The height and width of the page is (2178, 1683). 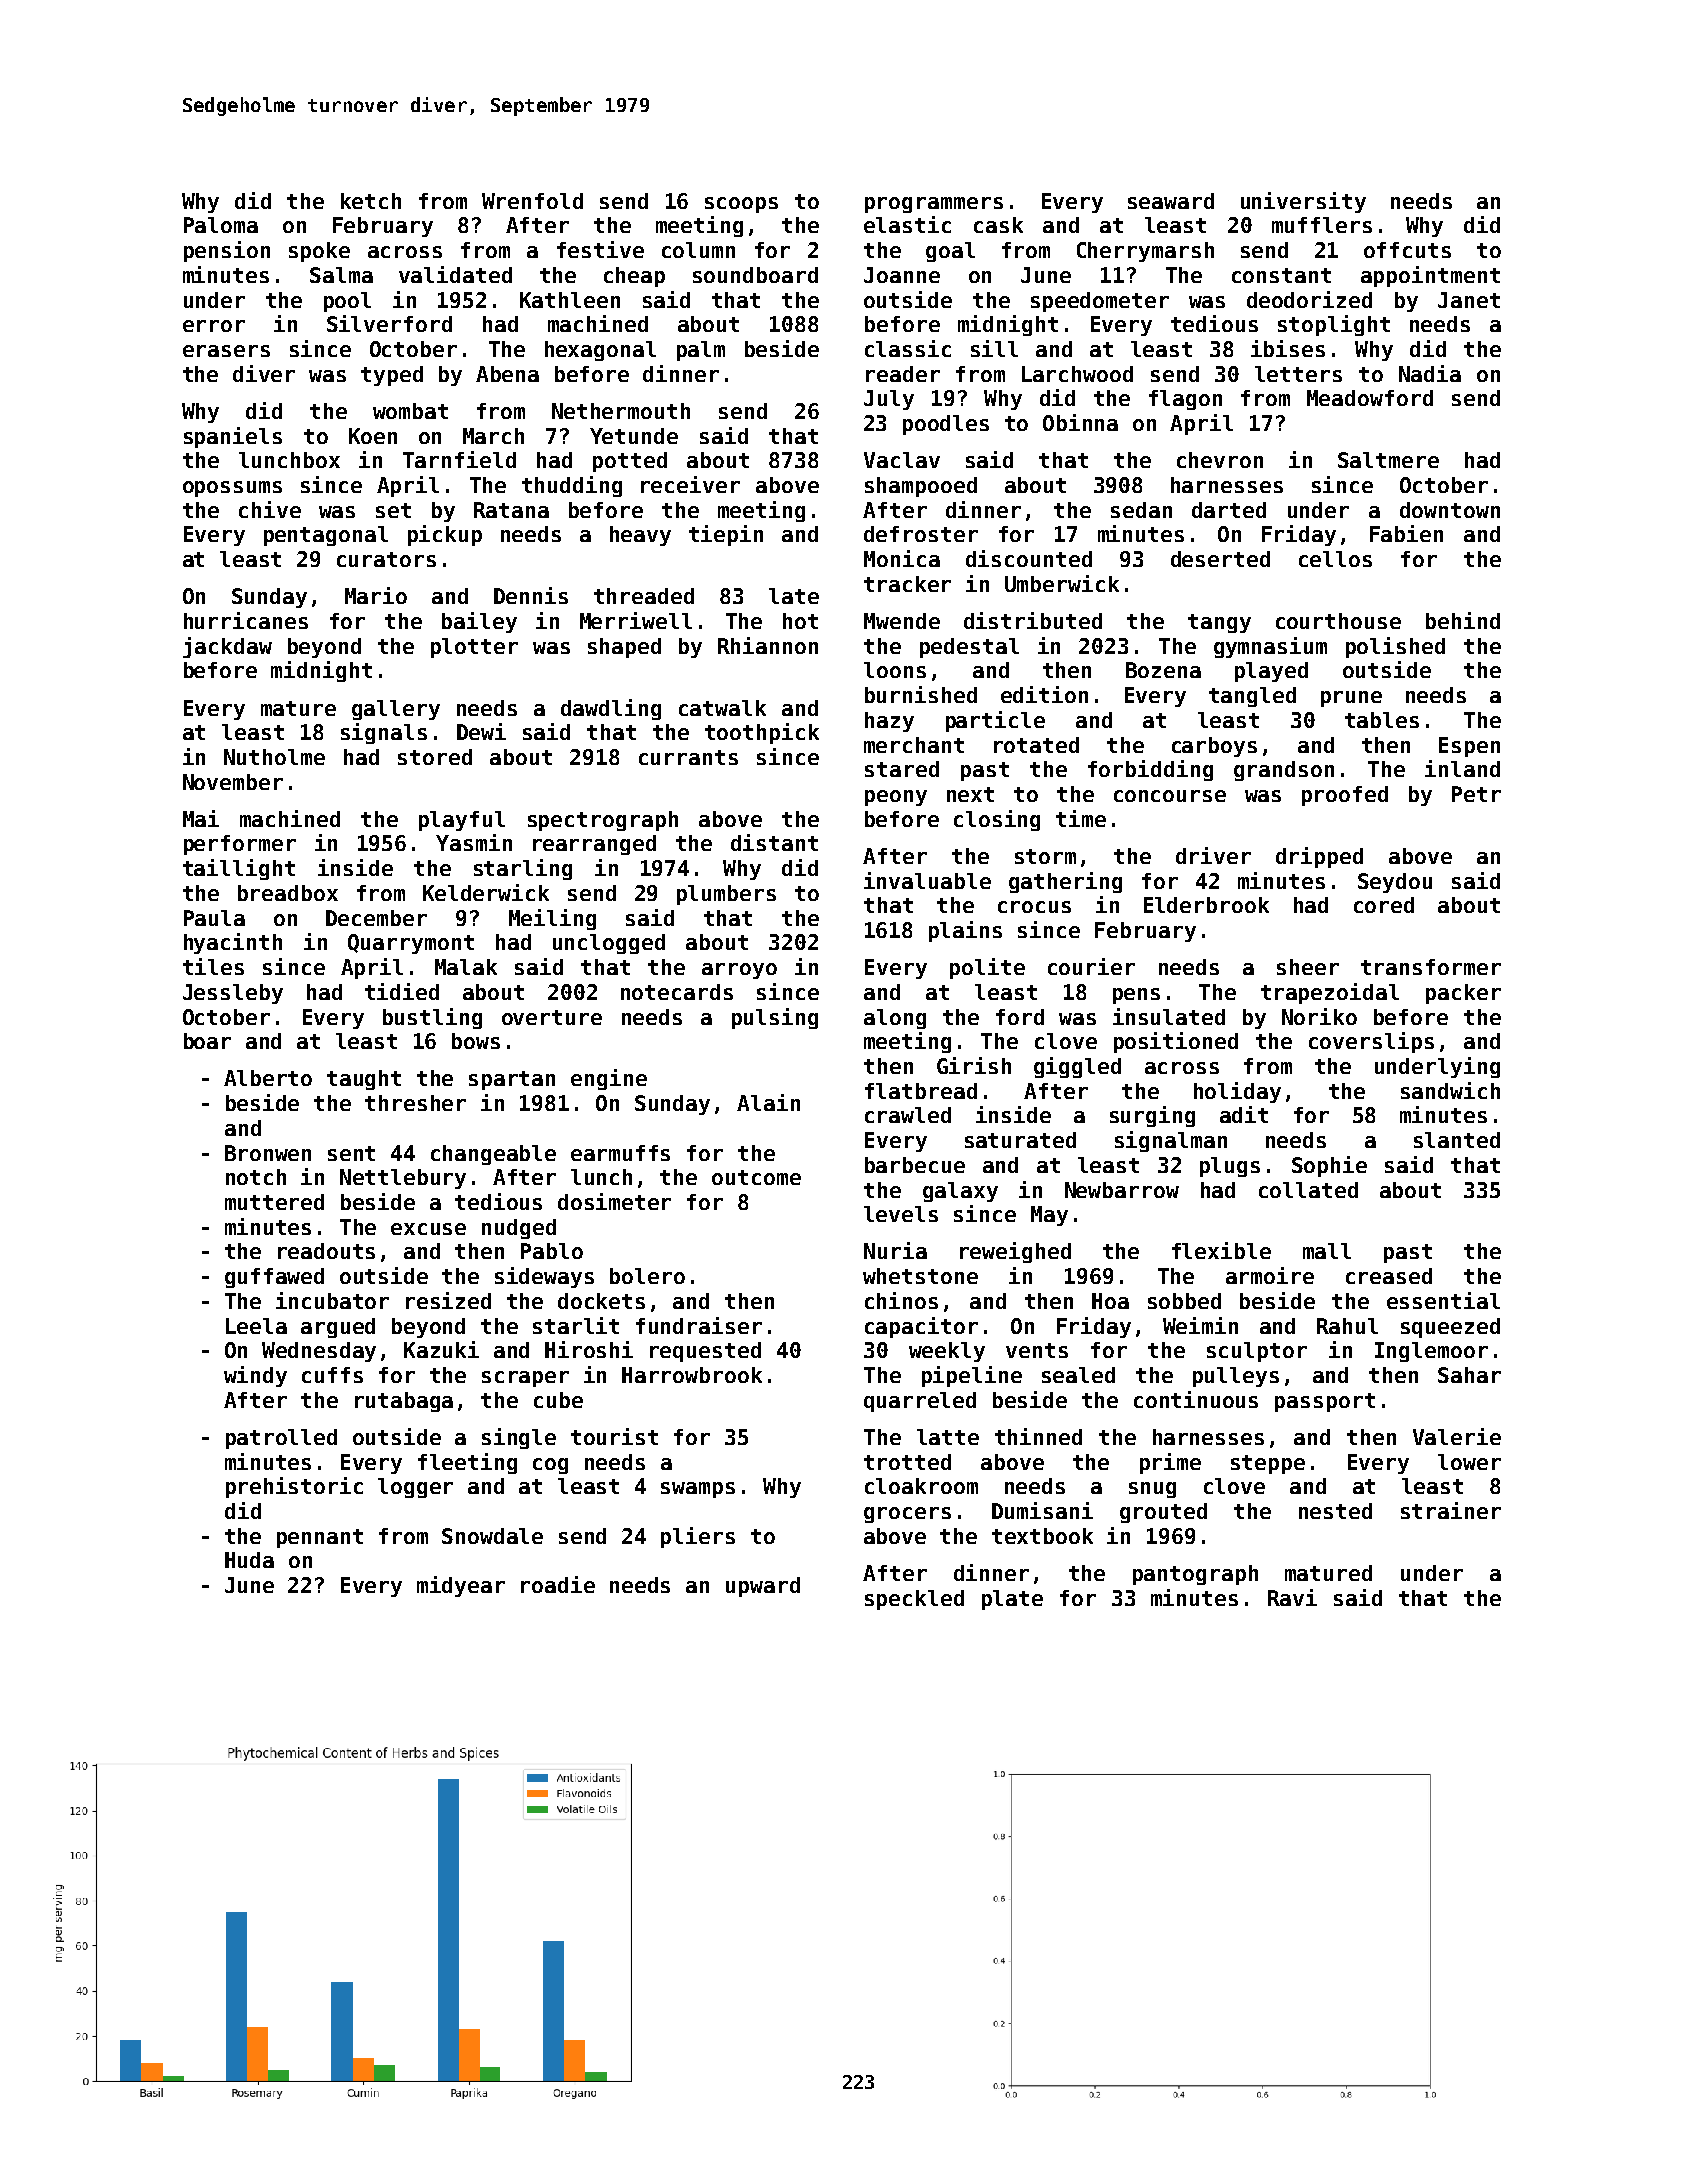 What do you see at coordinates (1292, 1597) in the page?
I see `Ravi` at bounding box center [1292, 1597].
